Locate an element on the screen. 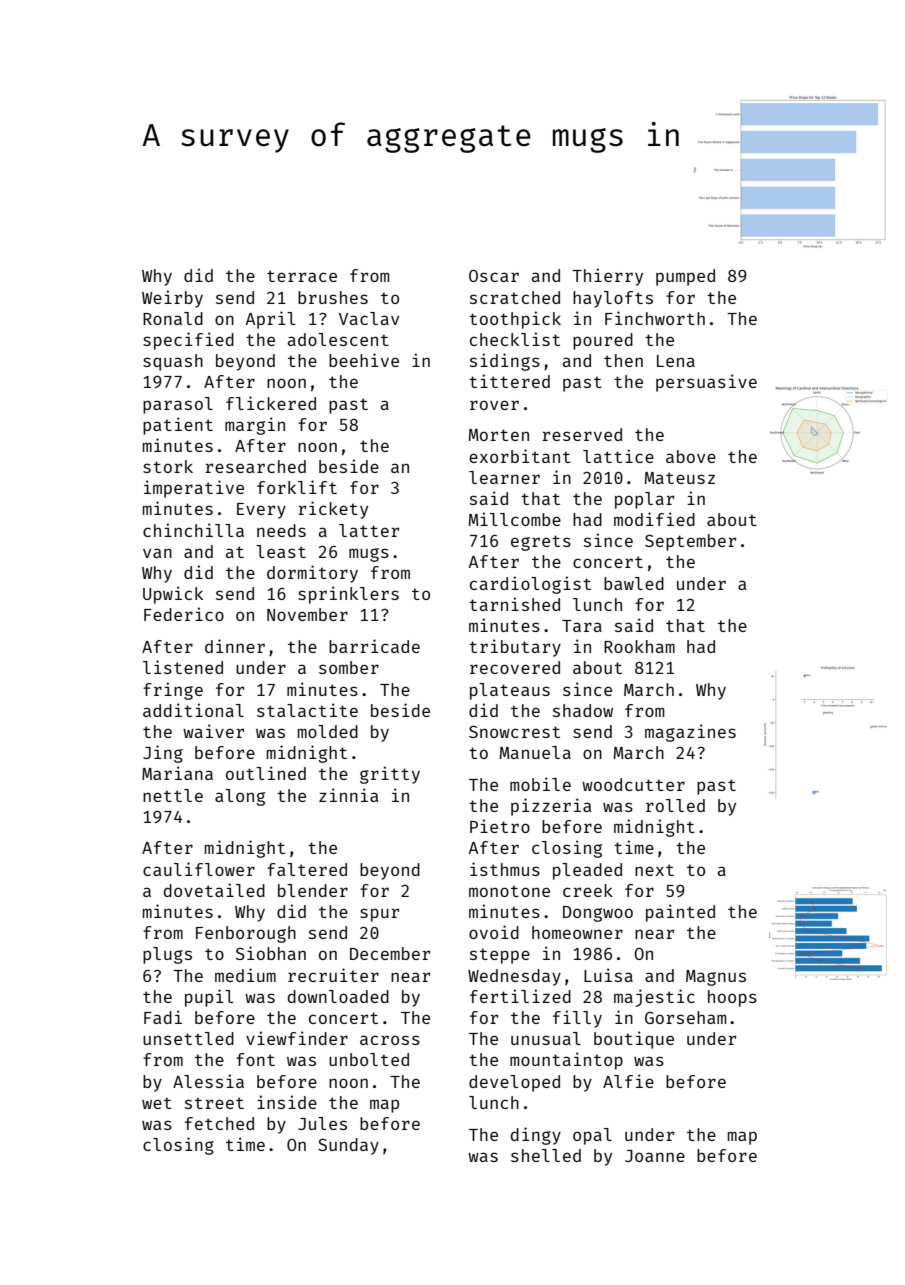  downloaded is located at coordinates (338, 996).
